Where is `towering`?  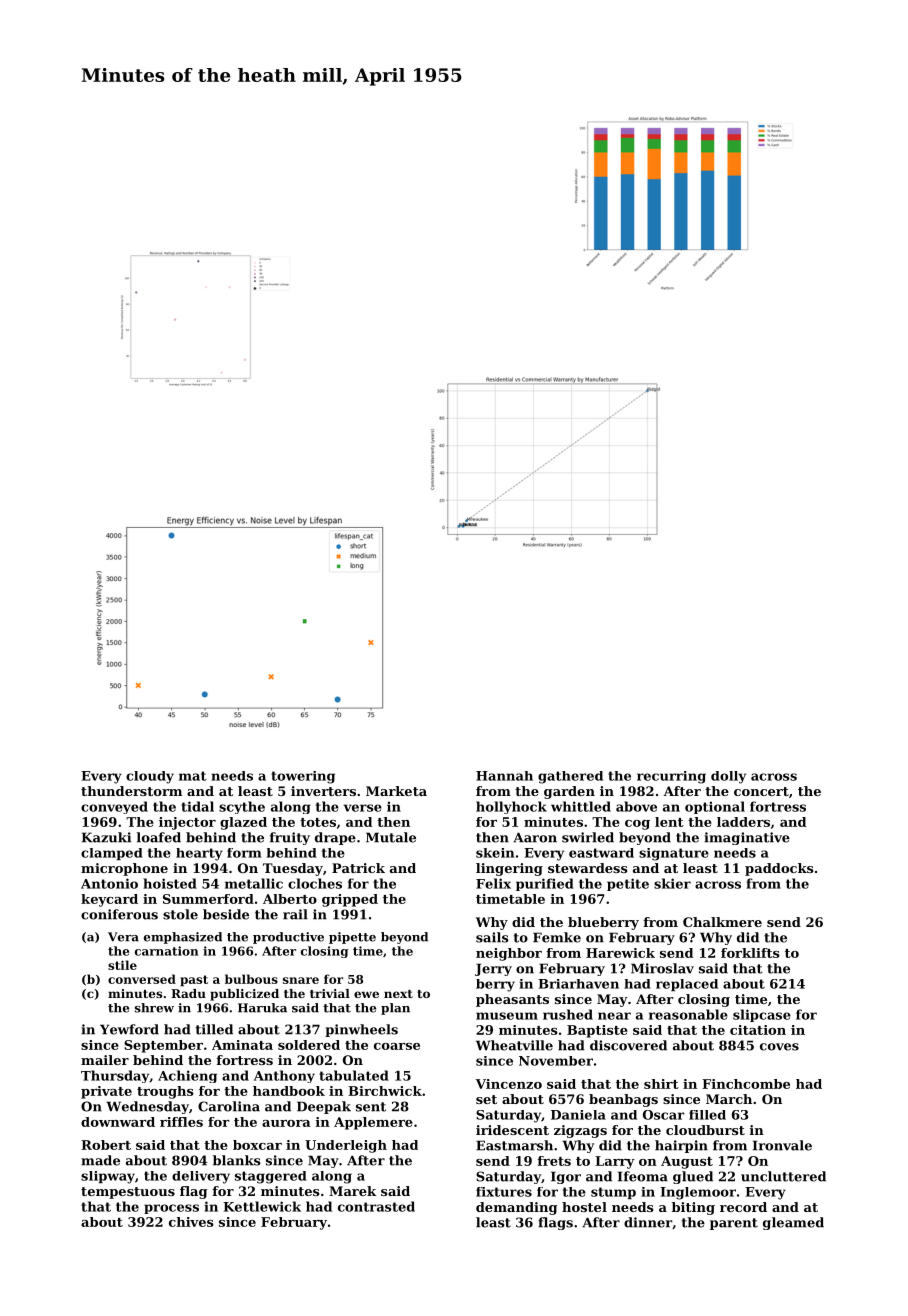
towering is located at coordinates (303, 777).
